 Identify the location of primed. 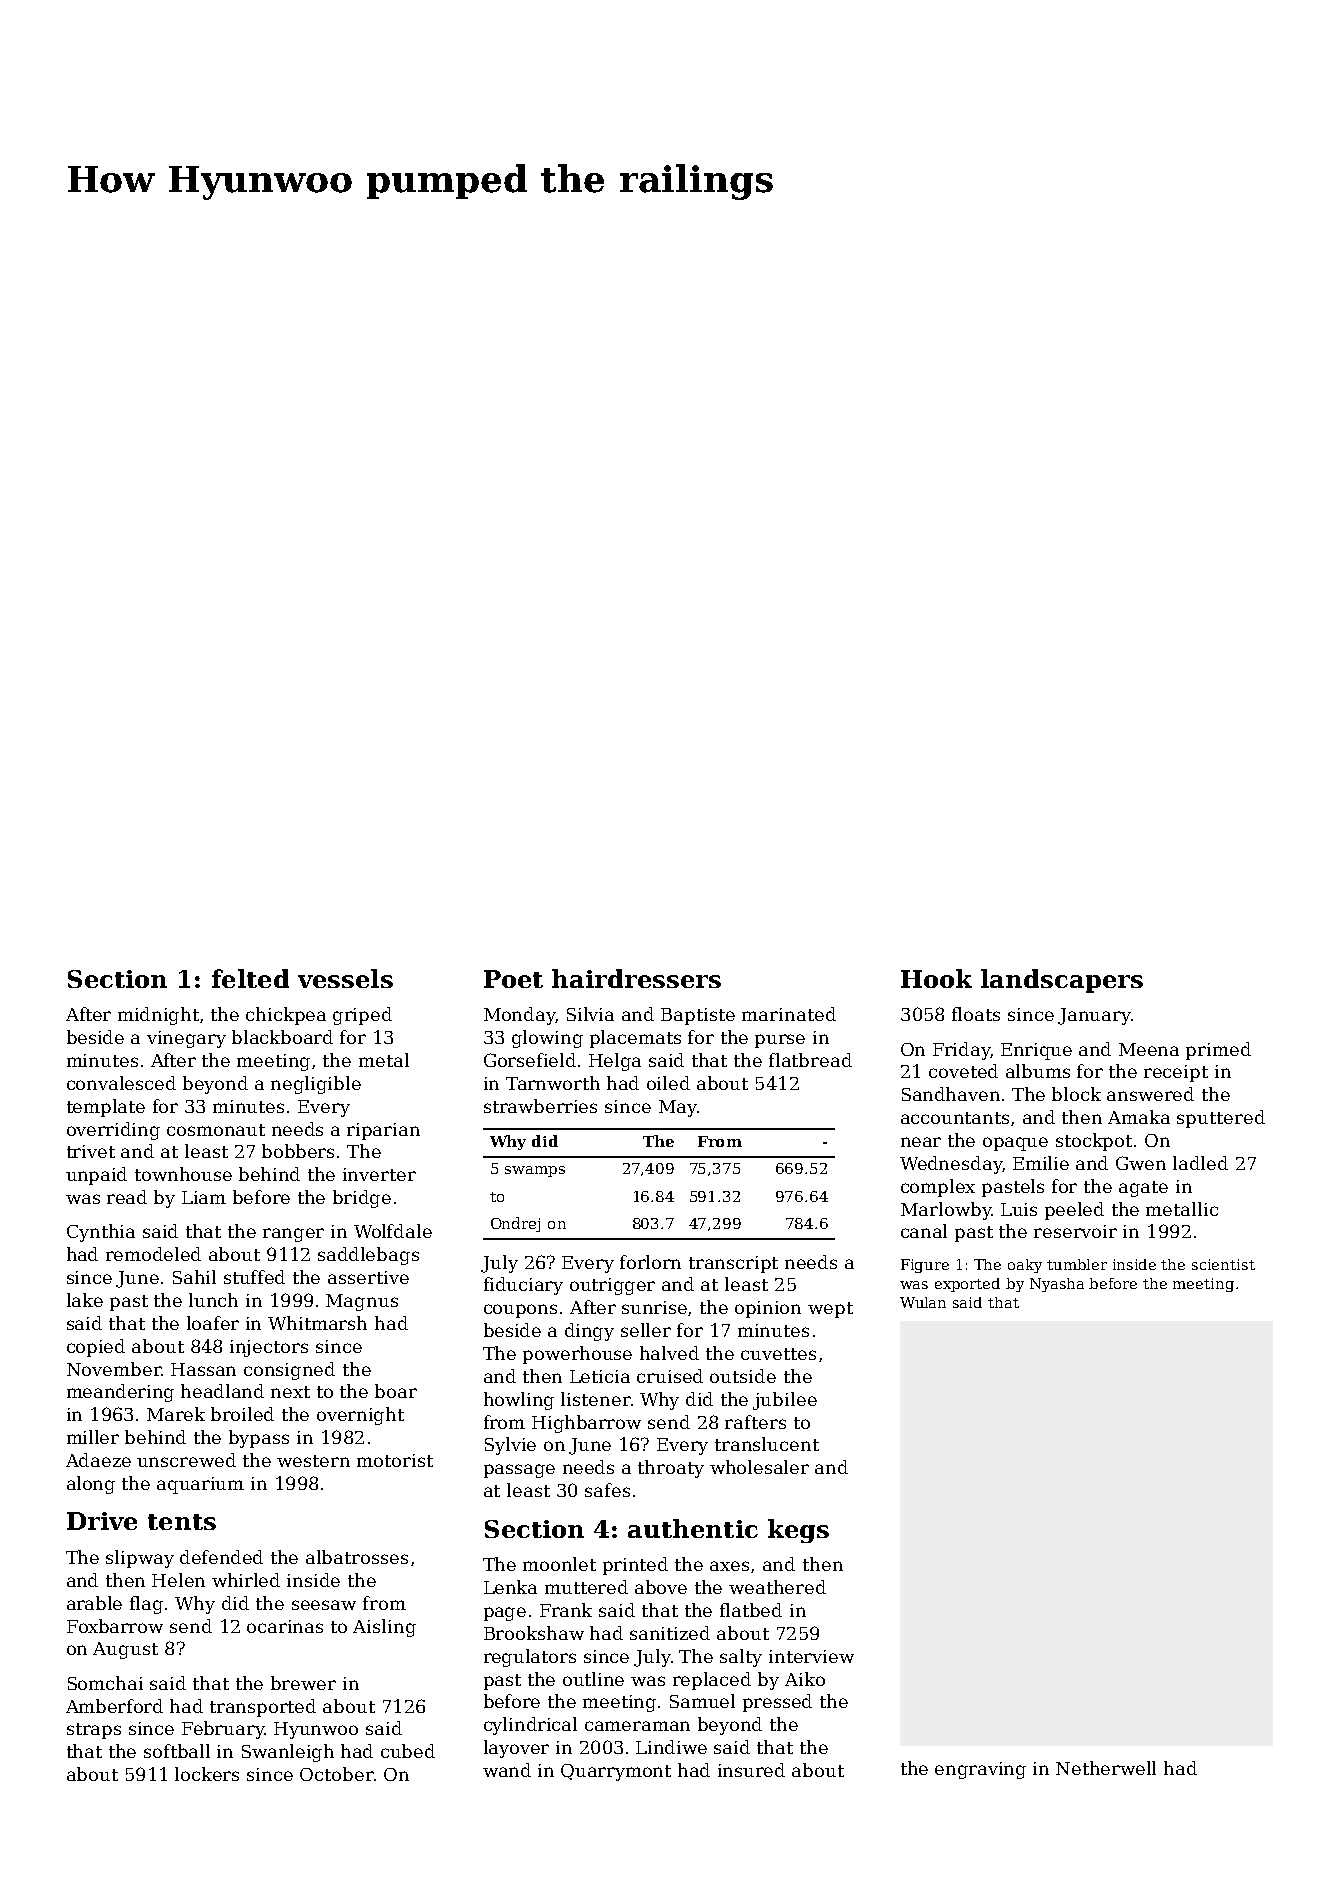
(1218, 1051).
